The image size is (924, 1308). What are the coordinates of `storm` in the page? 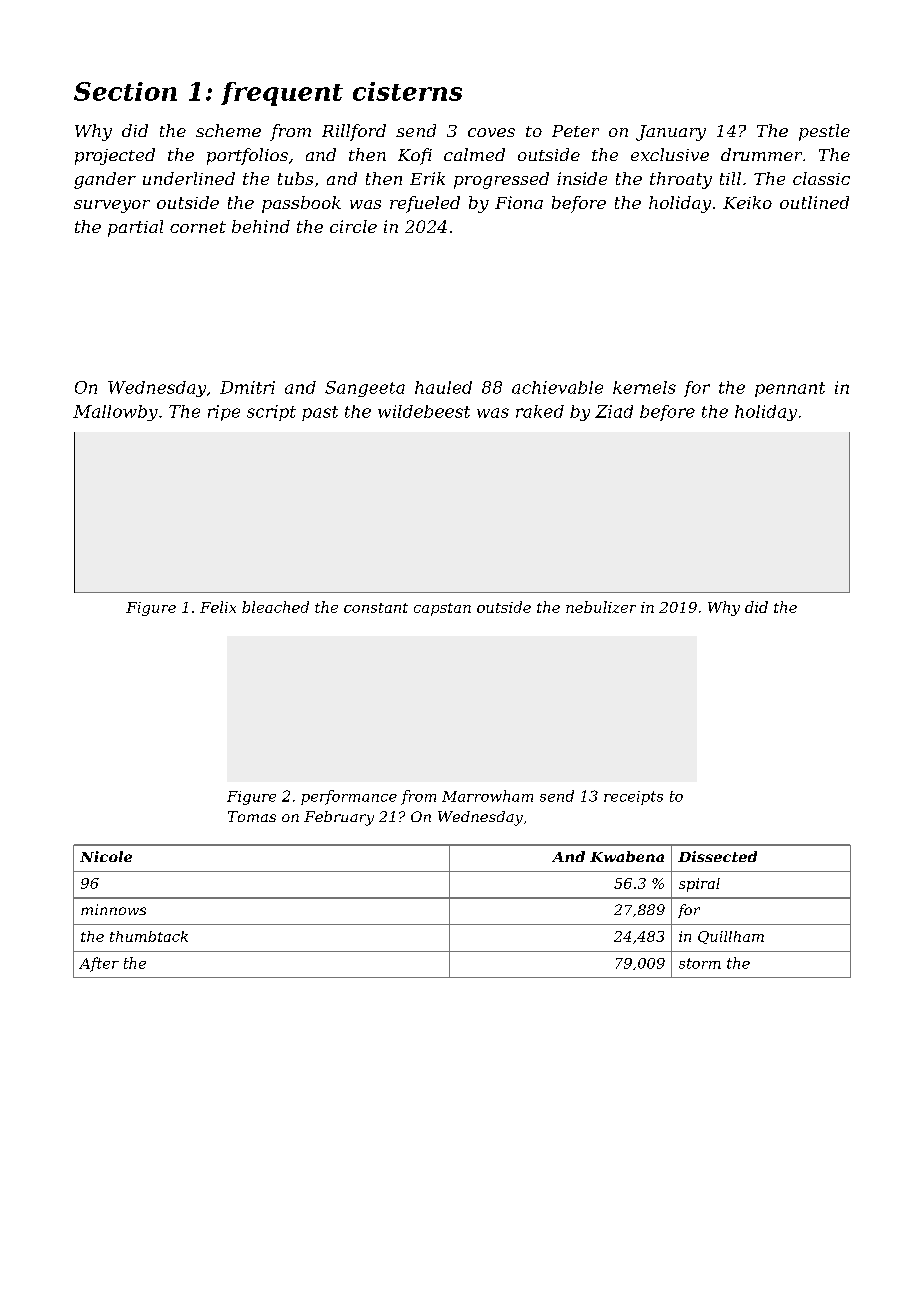 It's located at (700, 963).
